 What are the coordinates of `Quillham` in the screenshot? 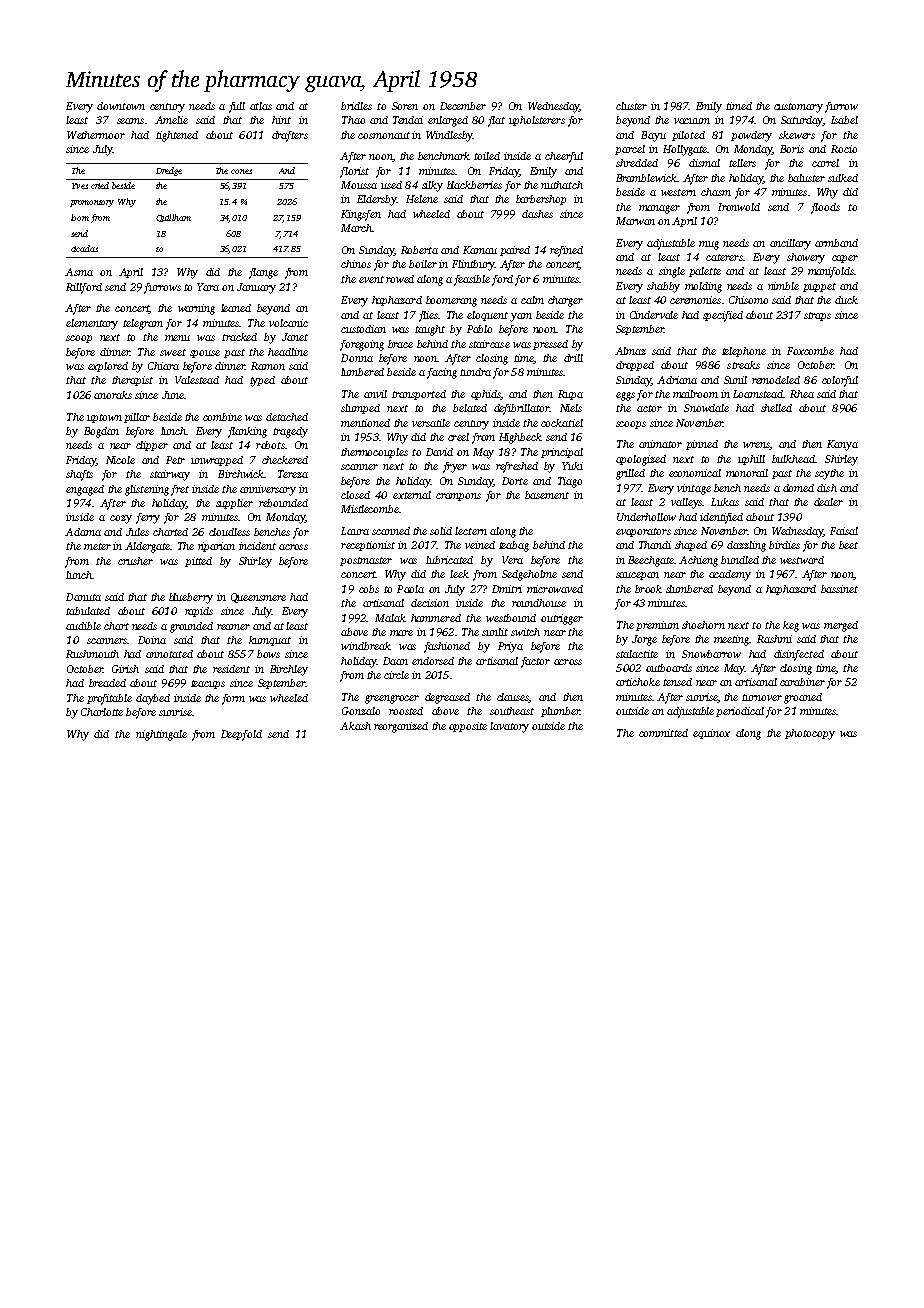 It's located at (173, 218).
